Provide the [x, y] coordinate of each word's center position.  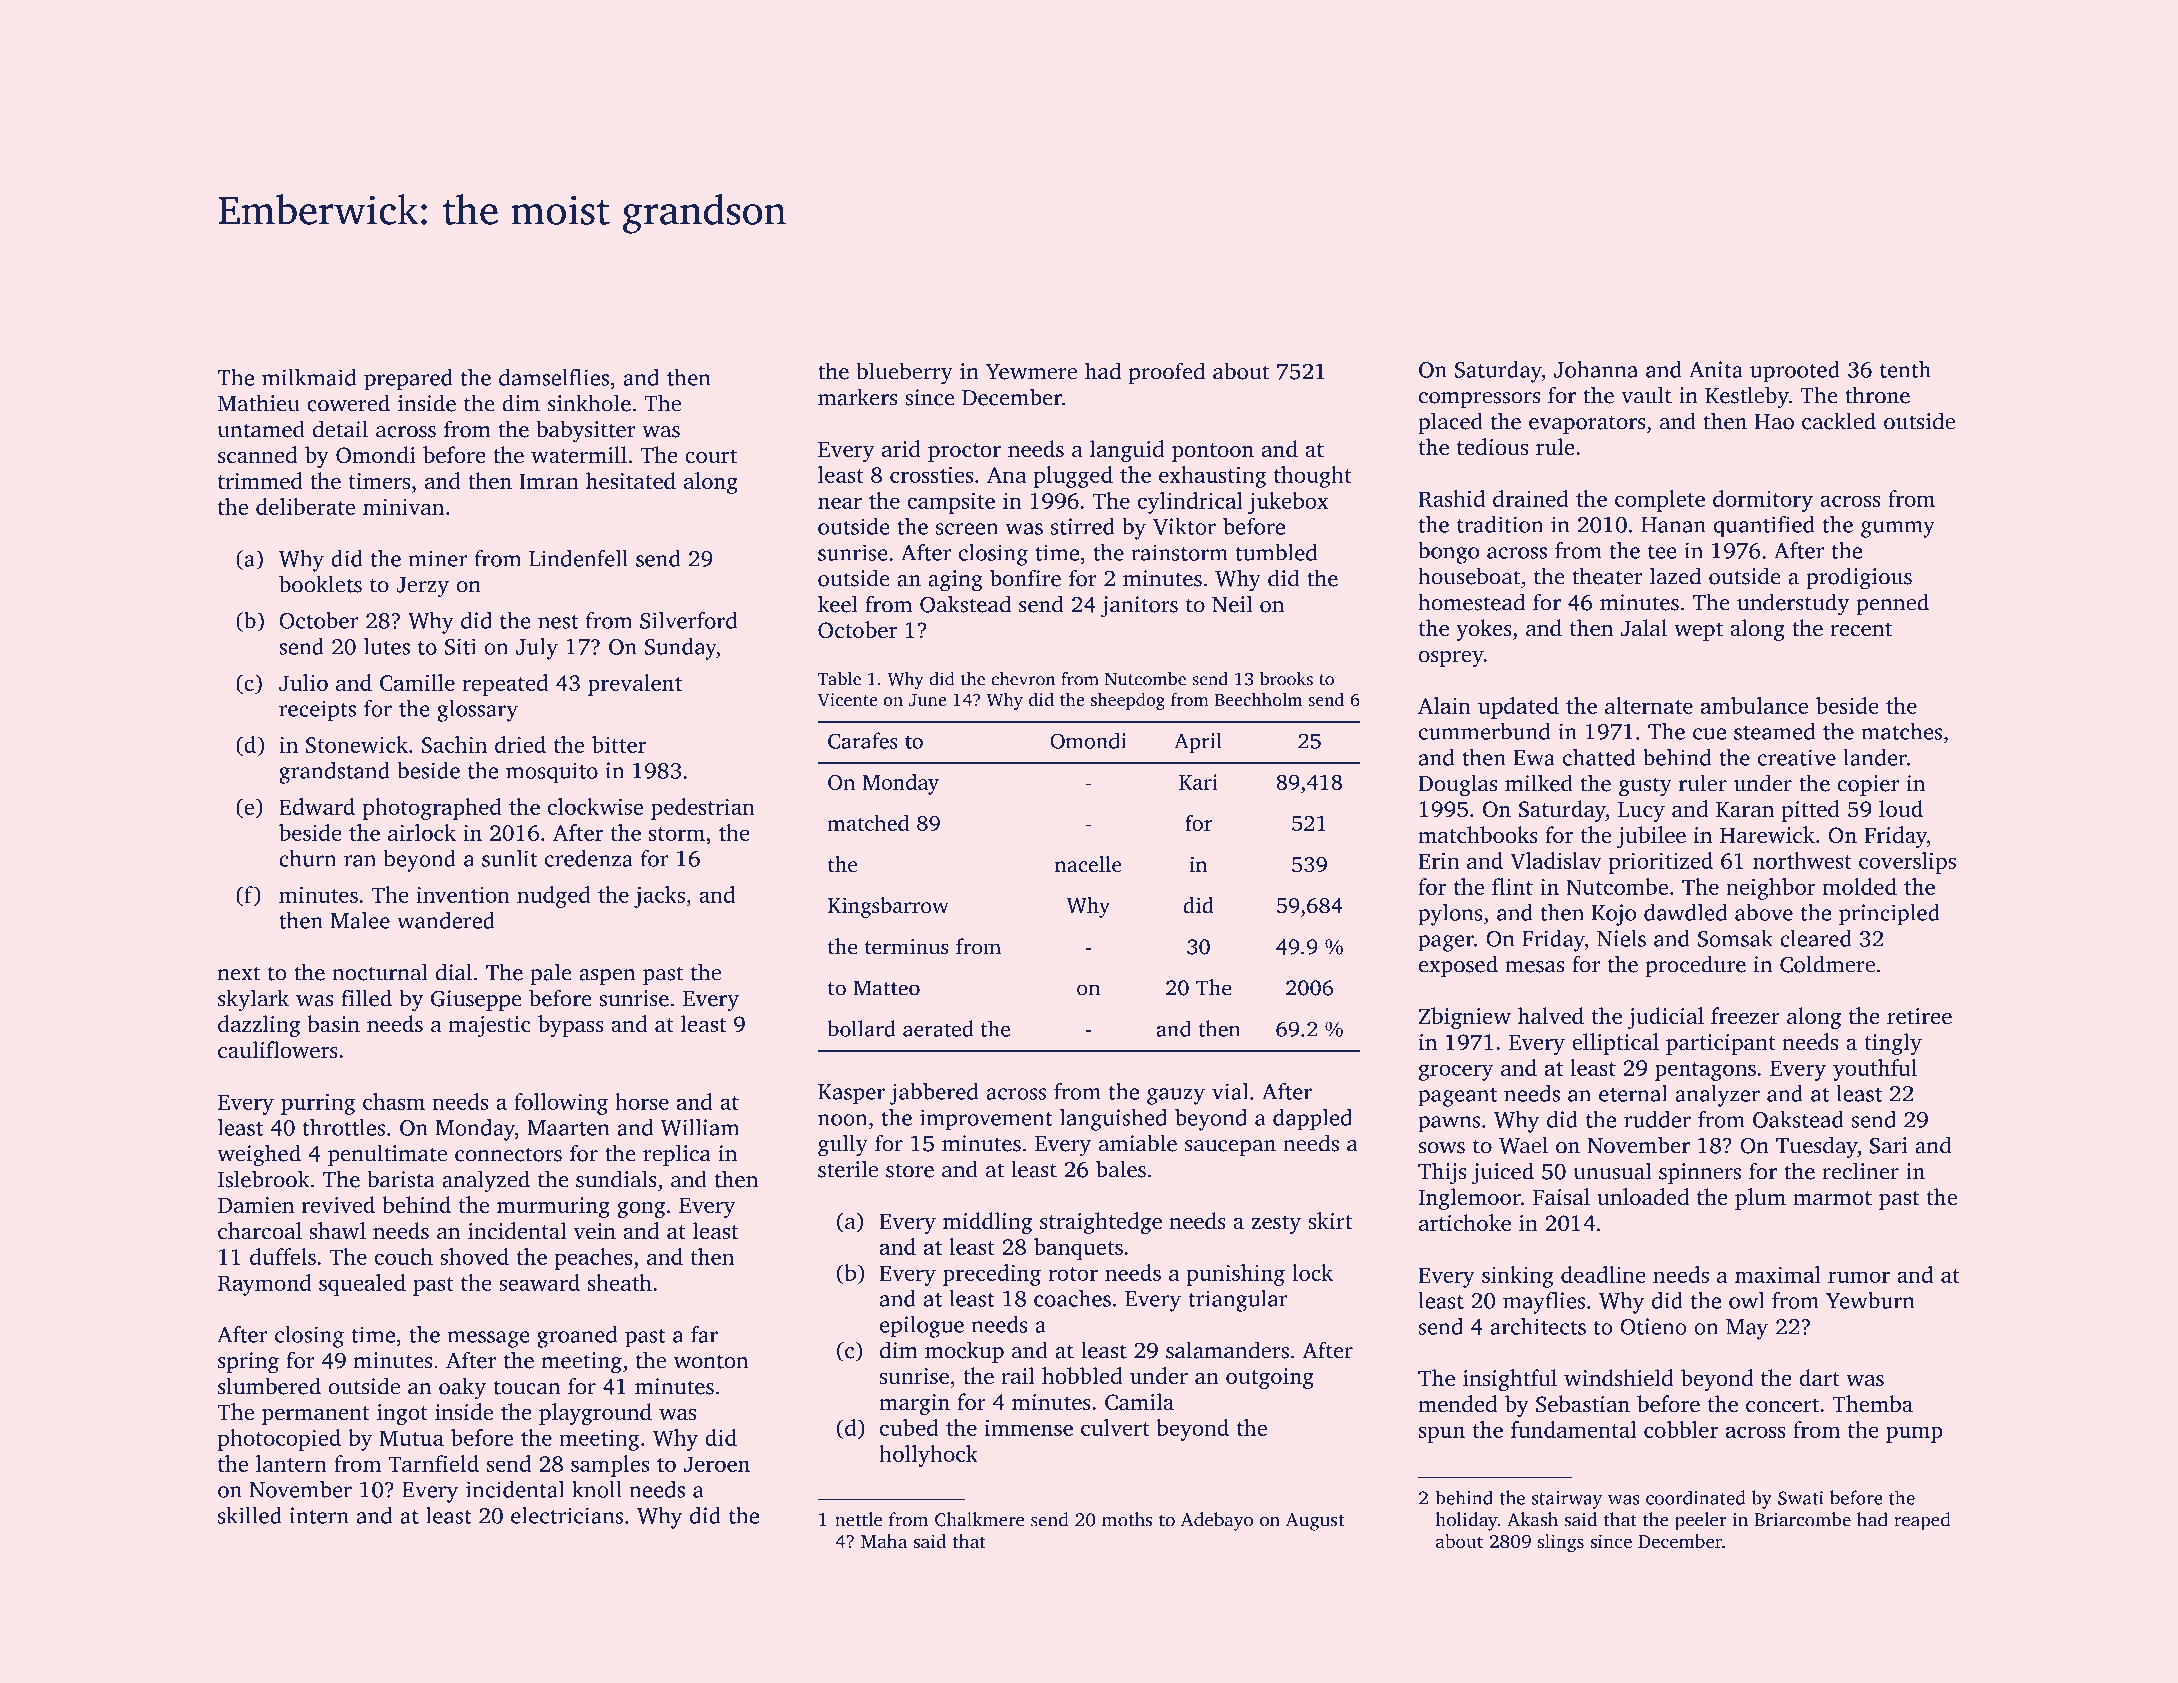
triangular [1238, 1301]
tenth [1905, 369]
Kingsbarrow [888, 907]
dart [1819, 1377]
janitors [1139, 607]
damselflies [554, 377]
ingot [402, 1414]
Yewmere [1031, 372]
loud [1901, 808]
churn [307, 858]
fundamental [1574, 1429]
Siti [460, 646]
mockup [964, 1352]
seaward [539, 1282]
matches [1901, 731]
